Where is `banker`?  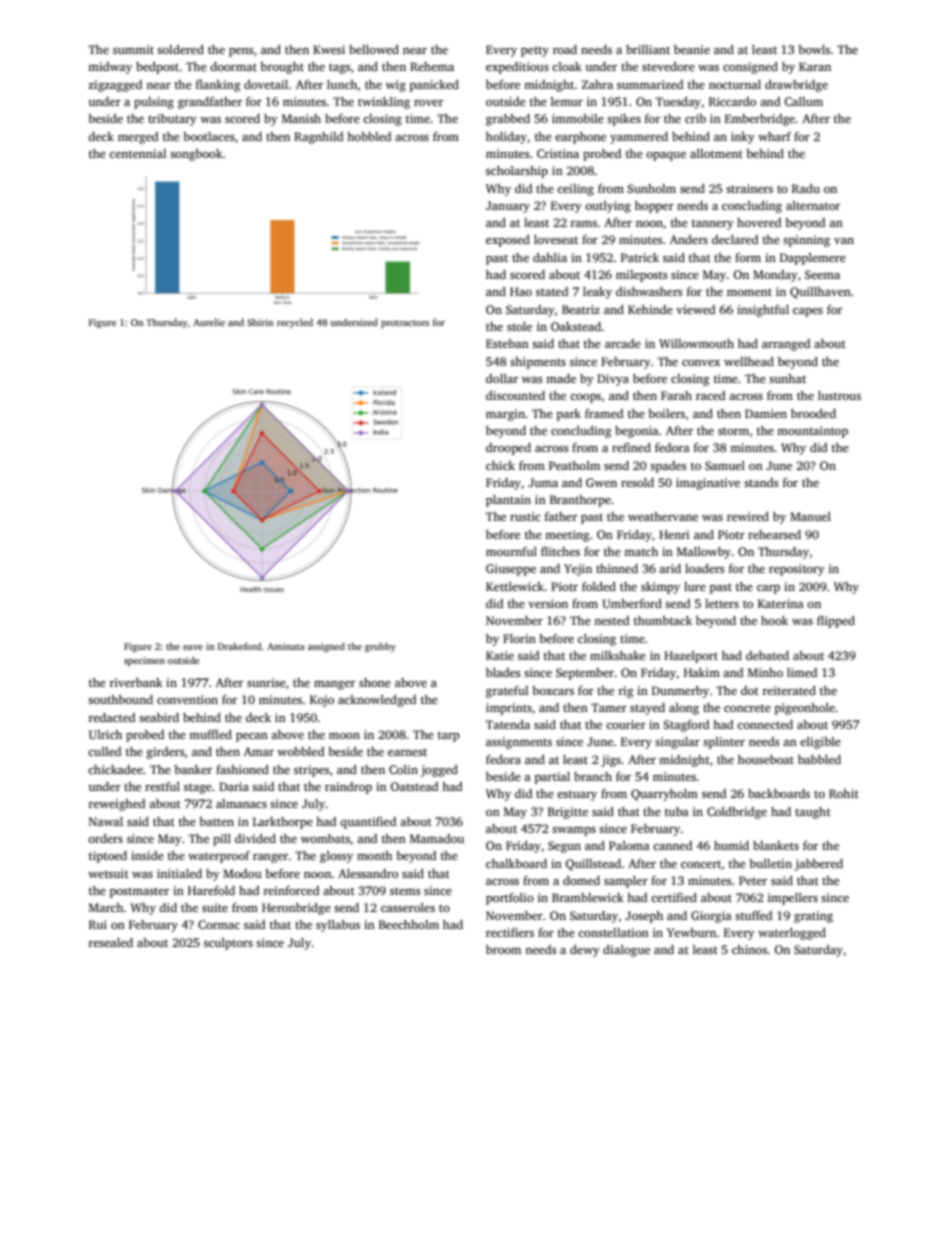
banker is located at coordinates (193, 769).
